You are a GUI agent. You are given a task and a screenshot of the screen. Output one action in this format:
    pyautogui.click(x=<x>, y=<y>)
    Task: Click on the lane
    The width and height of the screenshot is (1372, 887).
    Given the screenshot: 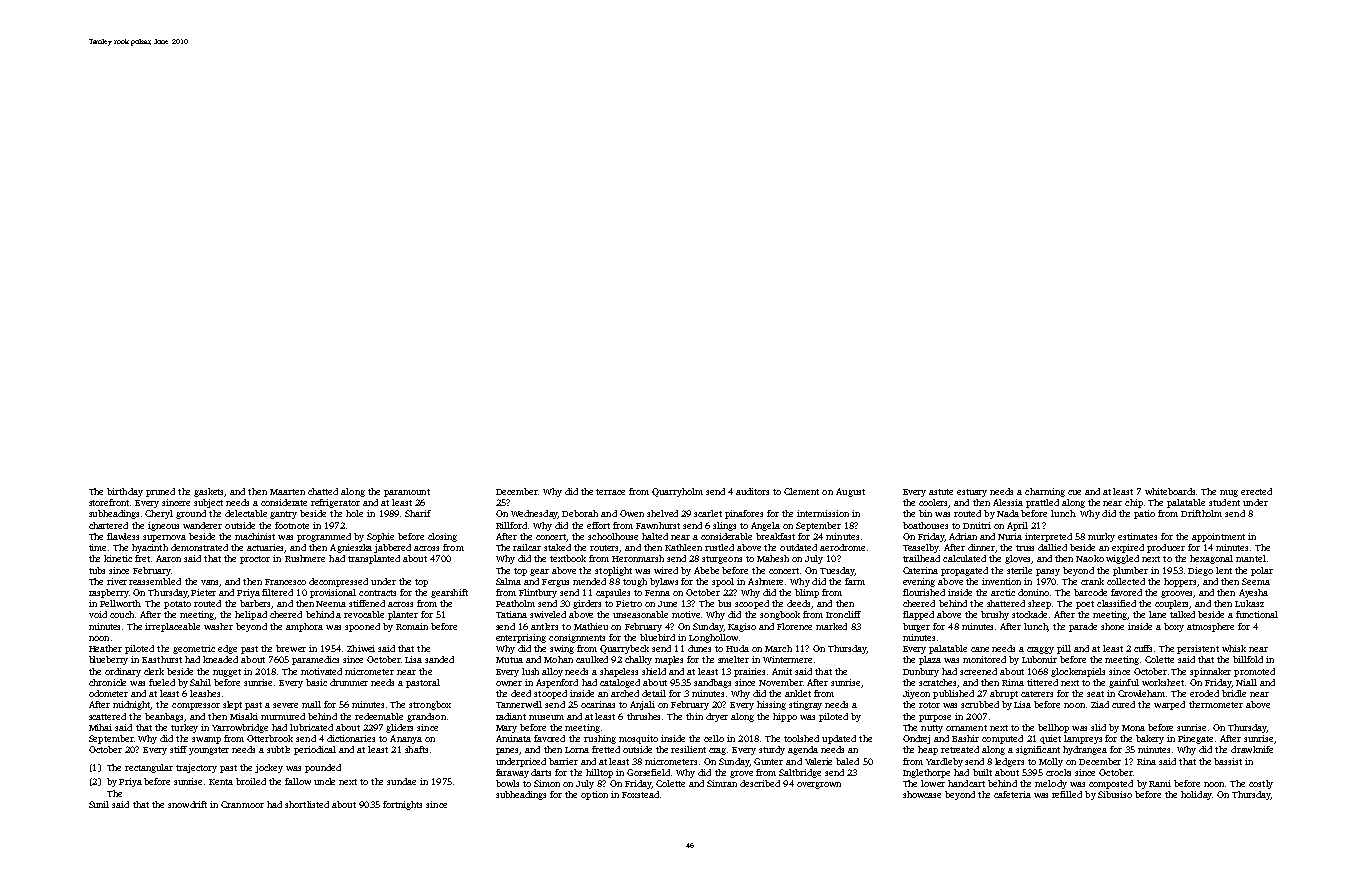 What is the action you would take?
    pyautogui.click(x=1157, y=614)
